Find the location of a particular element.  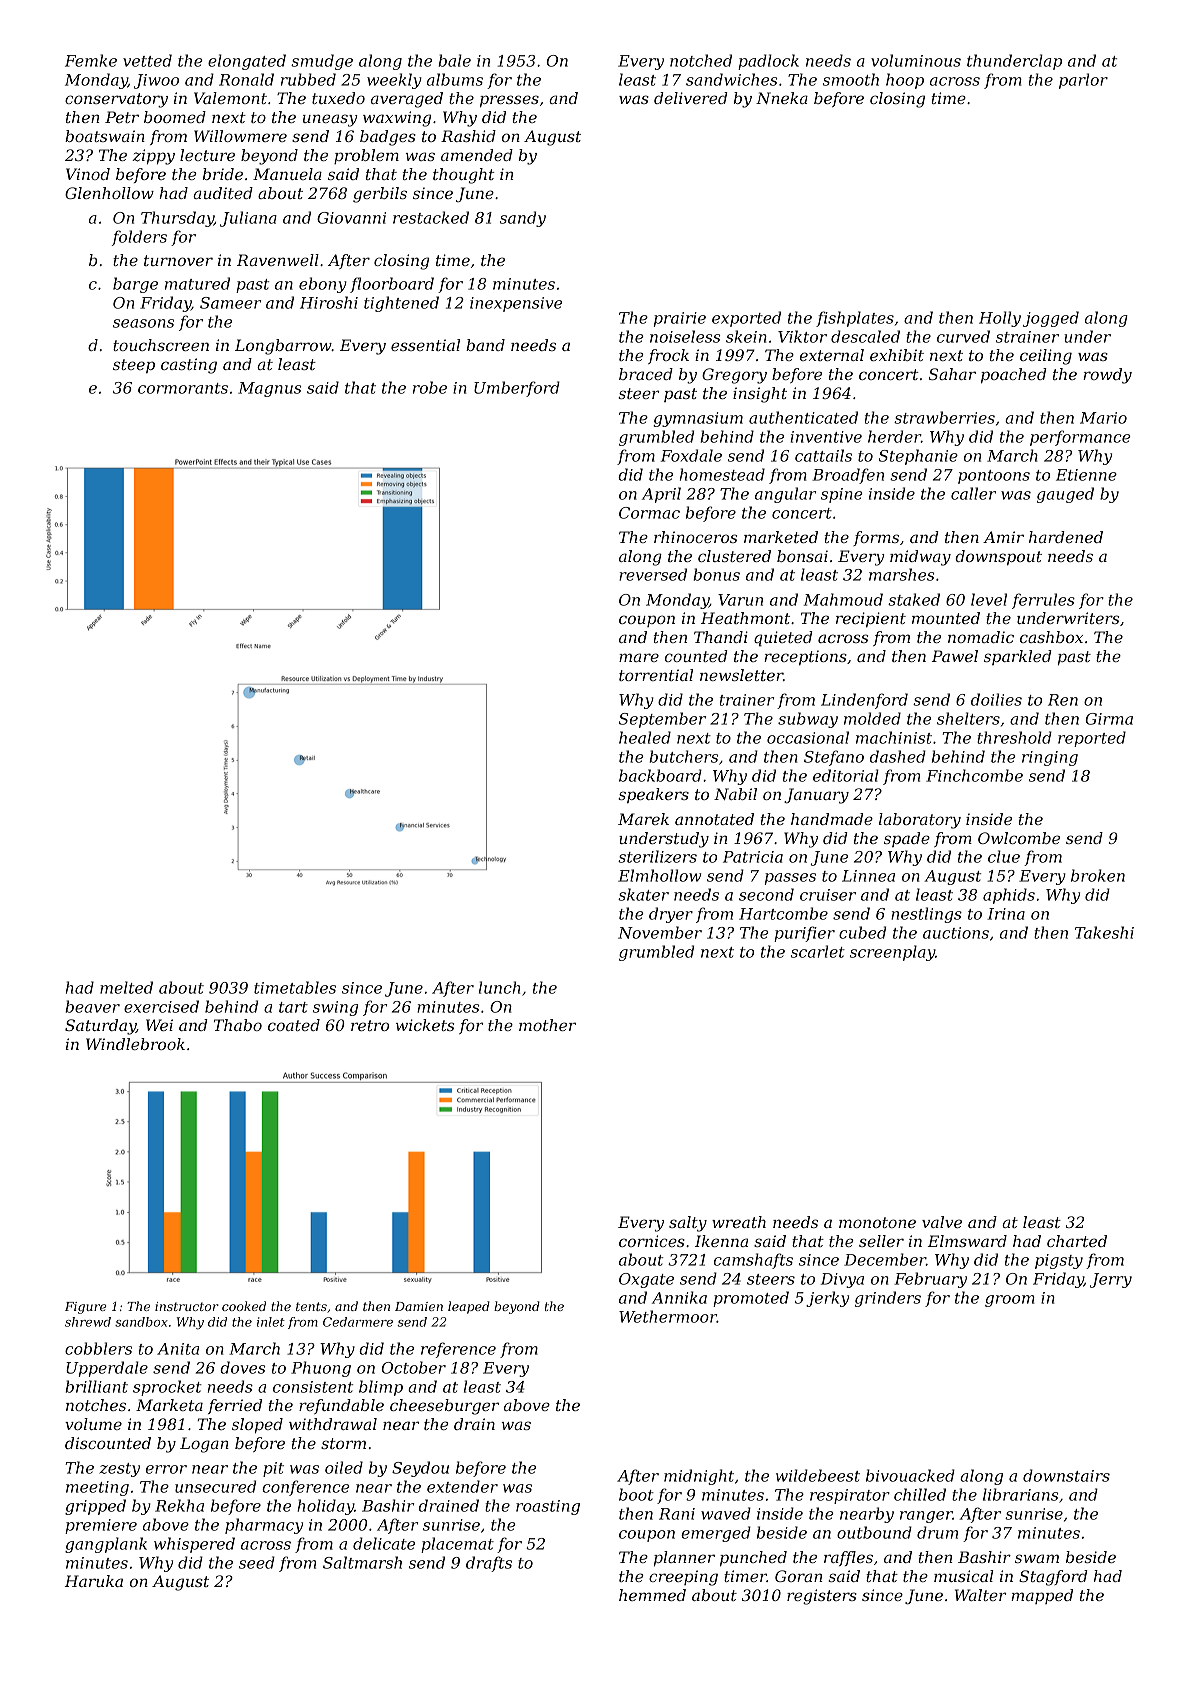

valve is located at coordinates (942, 1222).
